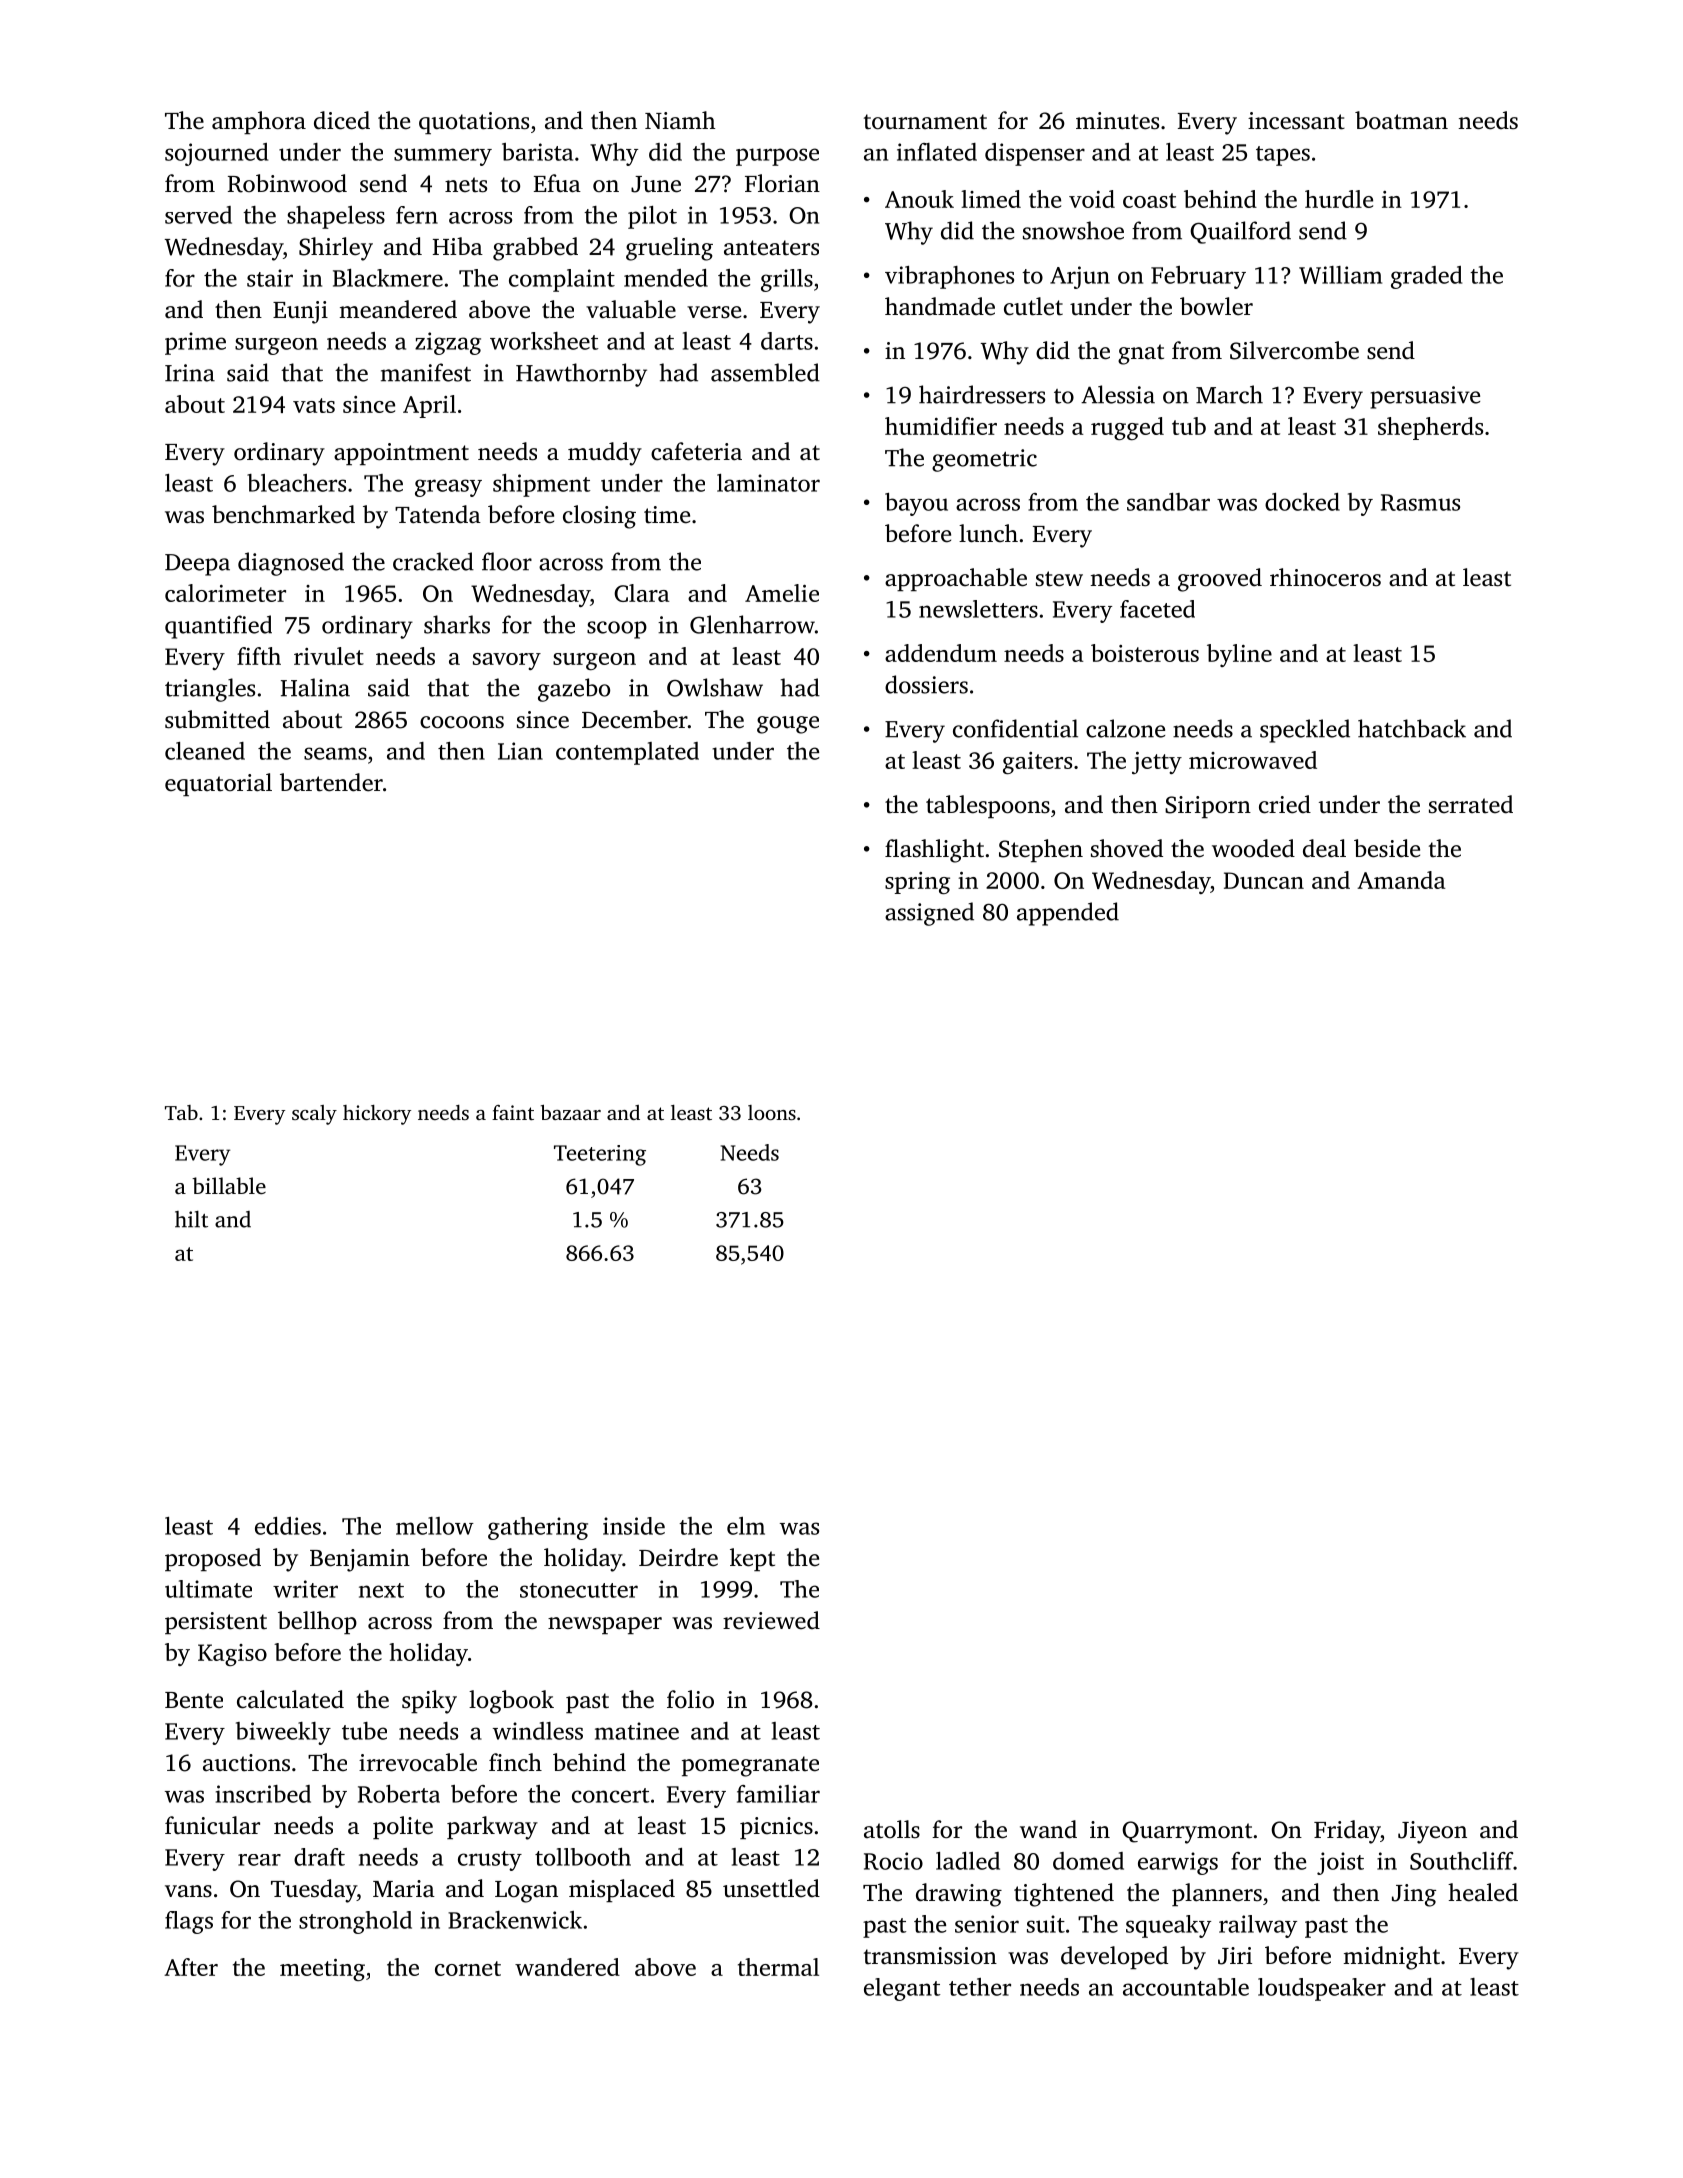  Describe the element at coordinates (929, 914) in the image. I see `assigned` at that location.
